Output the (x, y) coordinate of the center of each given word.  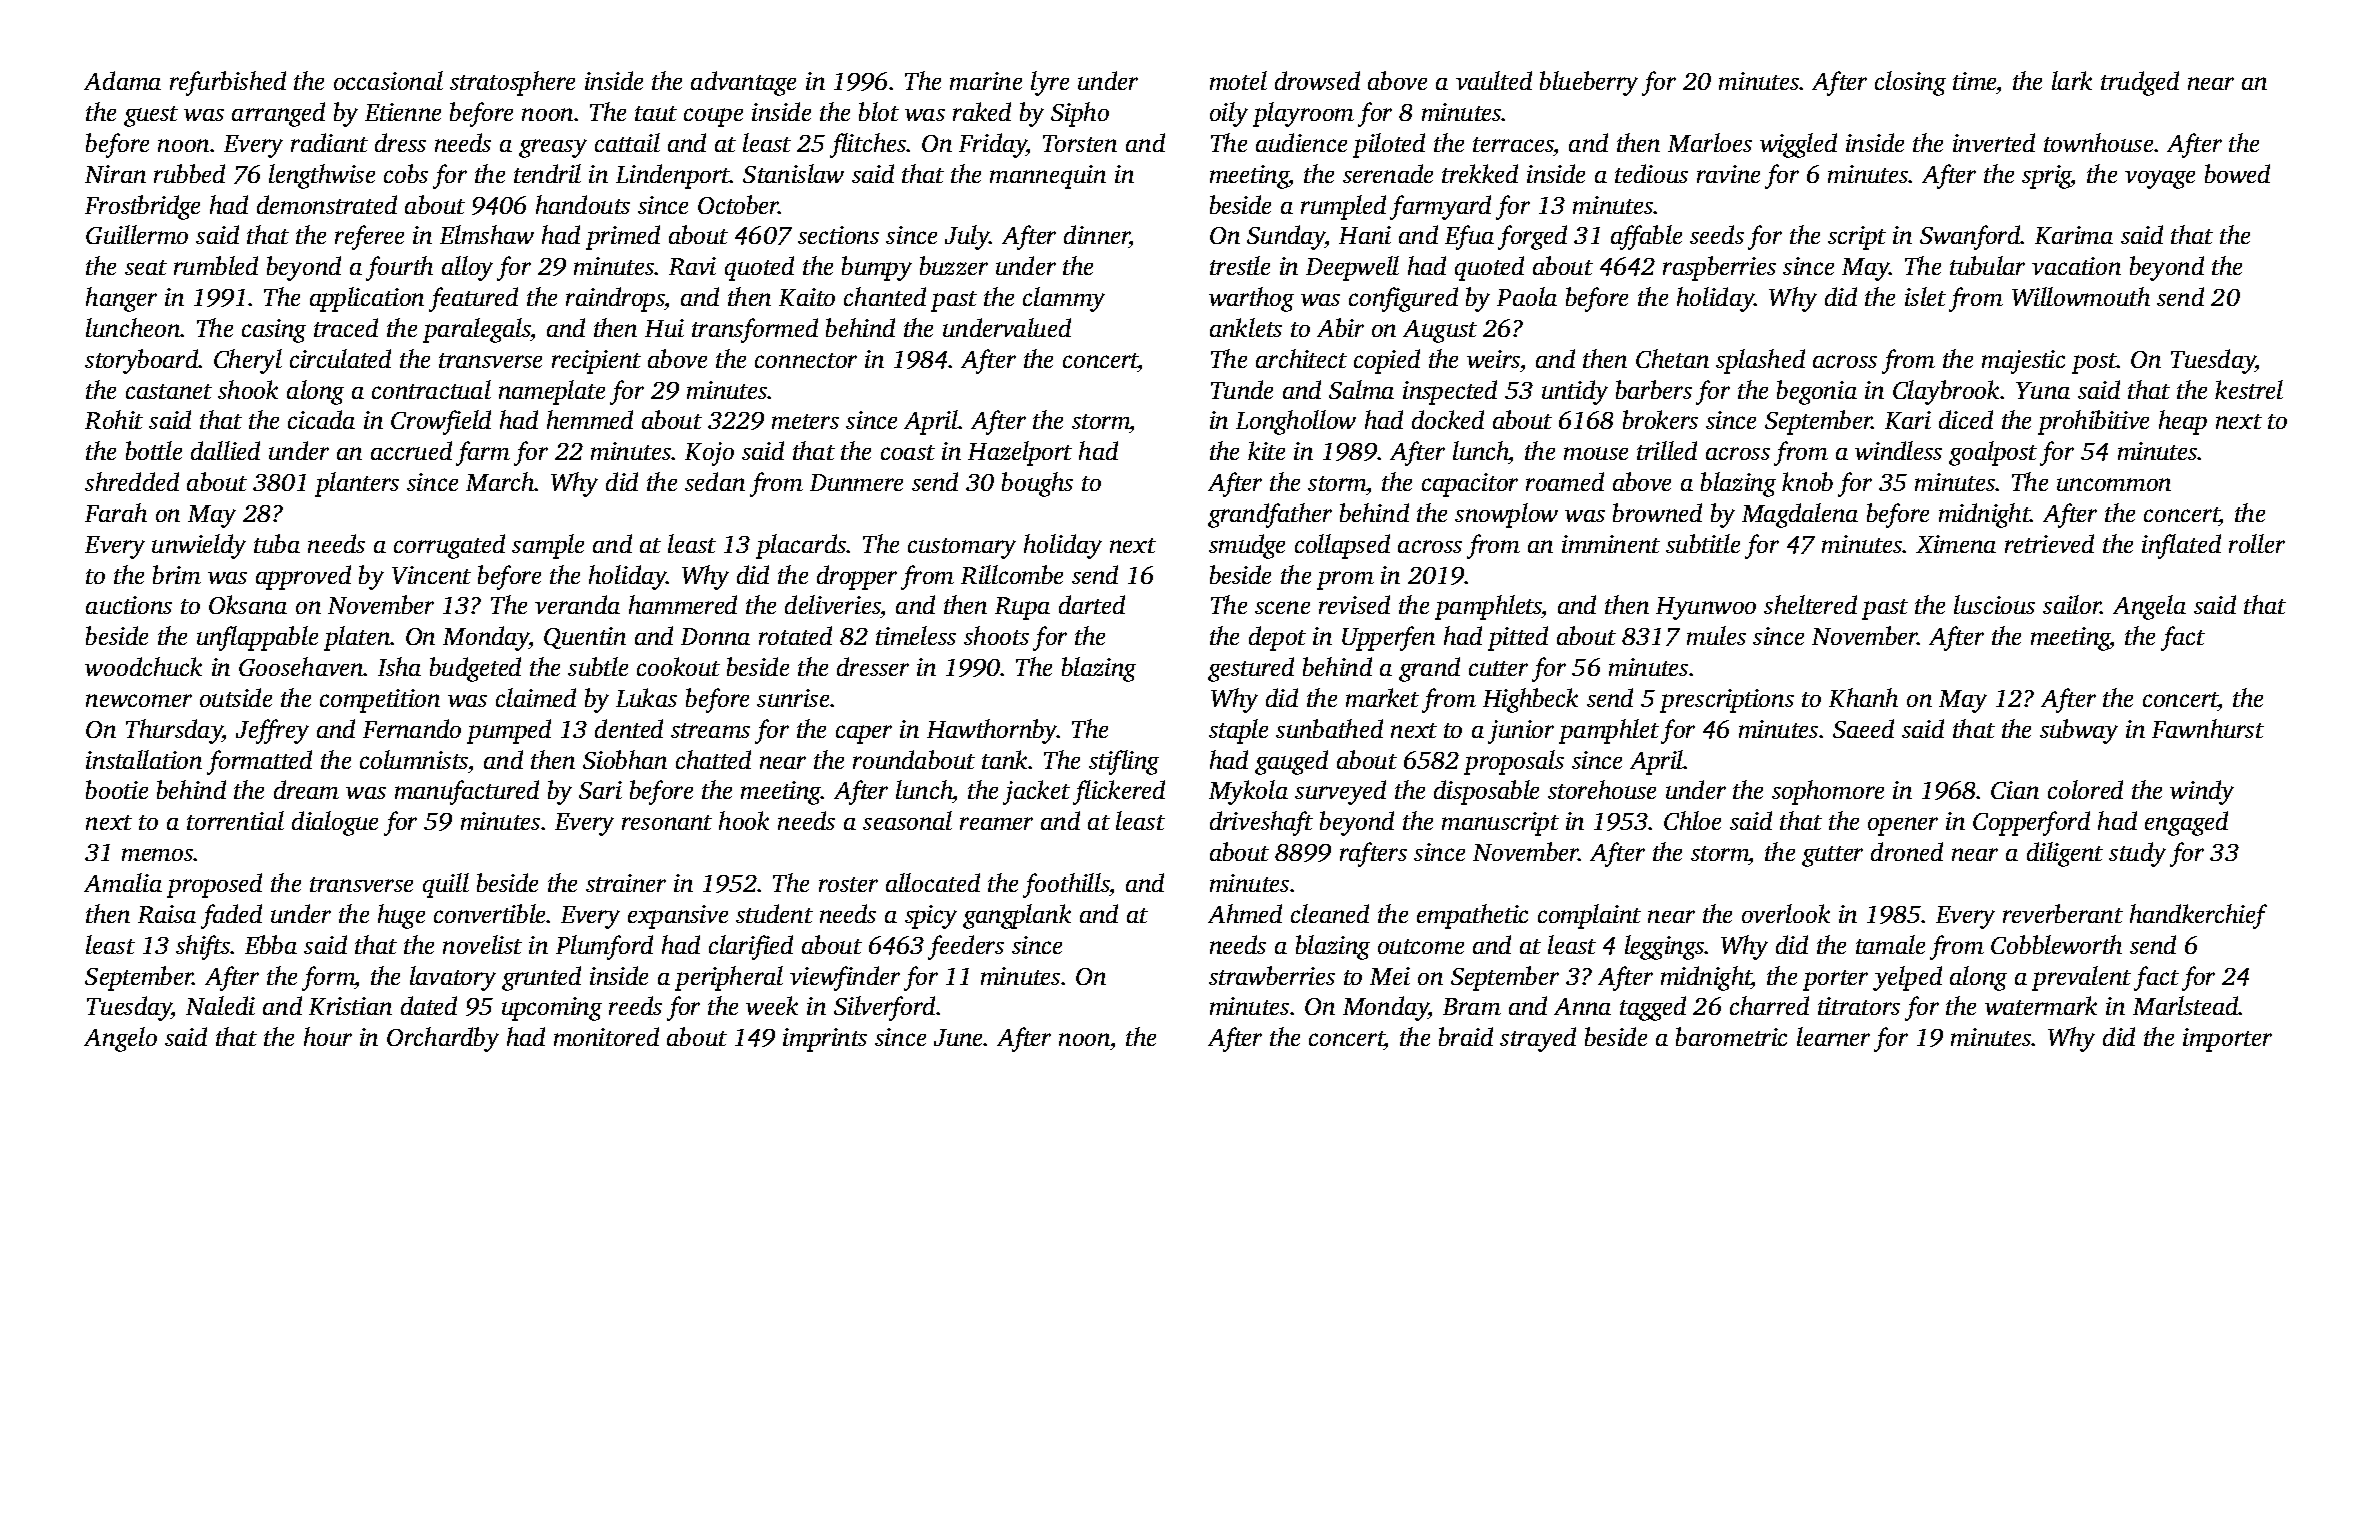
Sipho (1080, 114)
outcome (1421, 946)
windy (2202, 792)
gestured (1251, 669)
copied (1387, 361)
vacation (2076, 266)
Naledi (220, 1005)
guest (151, 116)
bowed (2237, 173)
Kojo (709, 454)
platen (357, 638)
